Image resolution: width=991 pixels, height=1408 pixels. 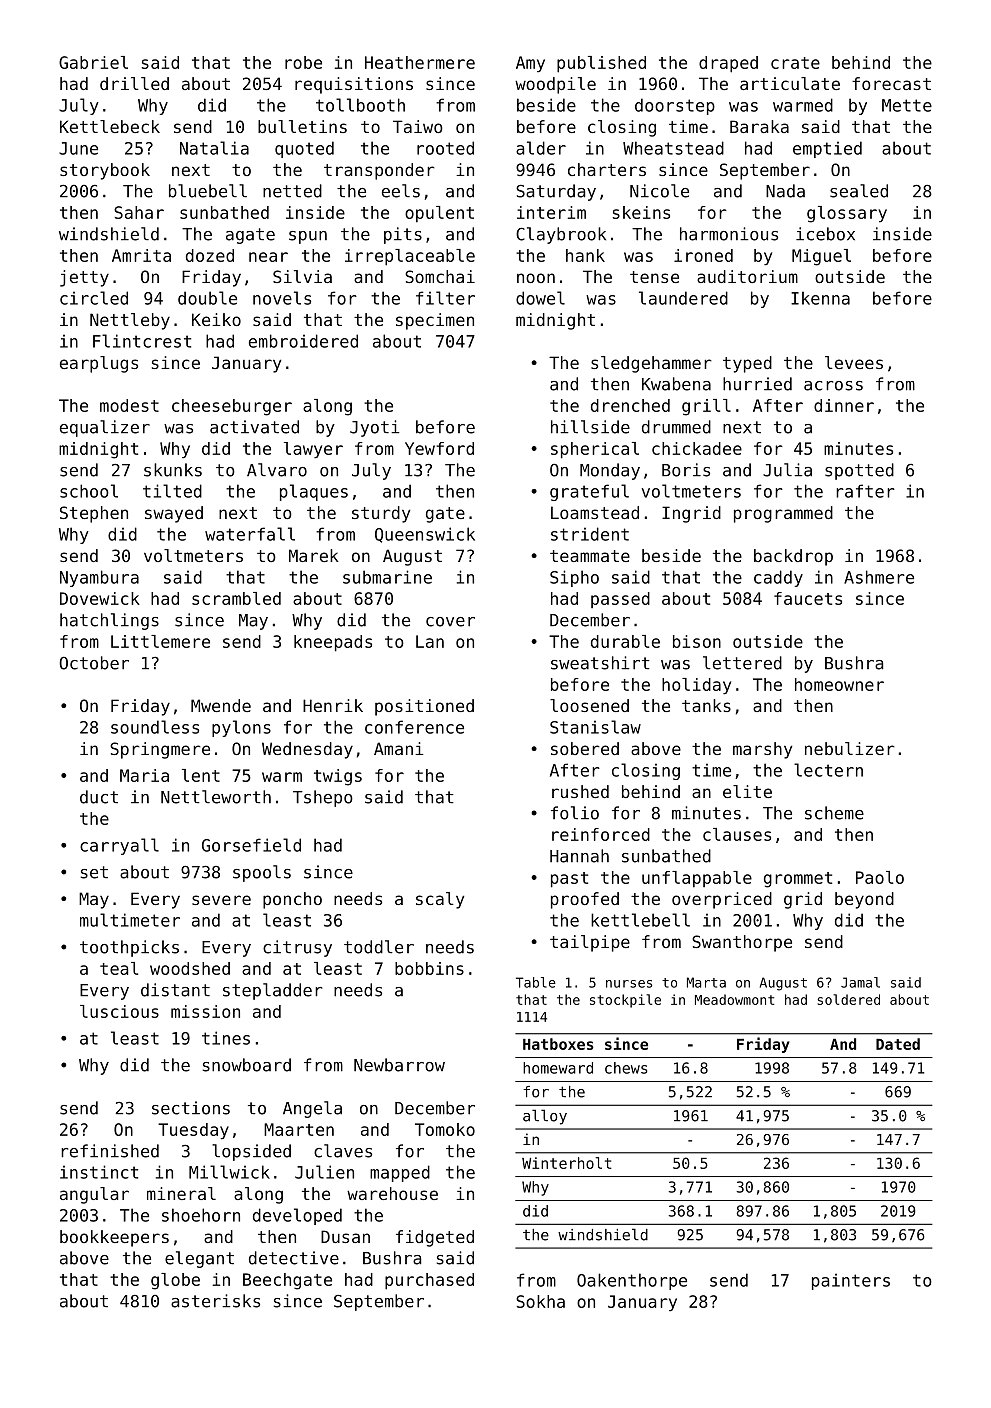 I want to click on Alvaro, so click(x=277, y=470).
